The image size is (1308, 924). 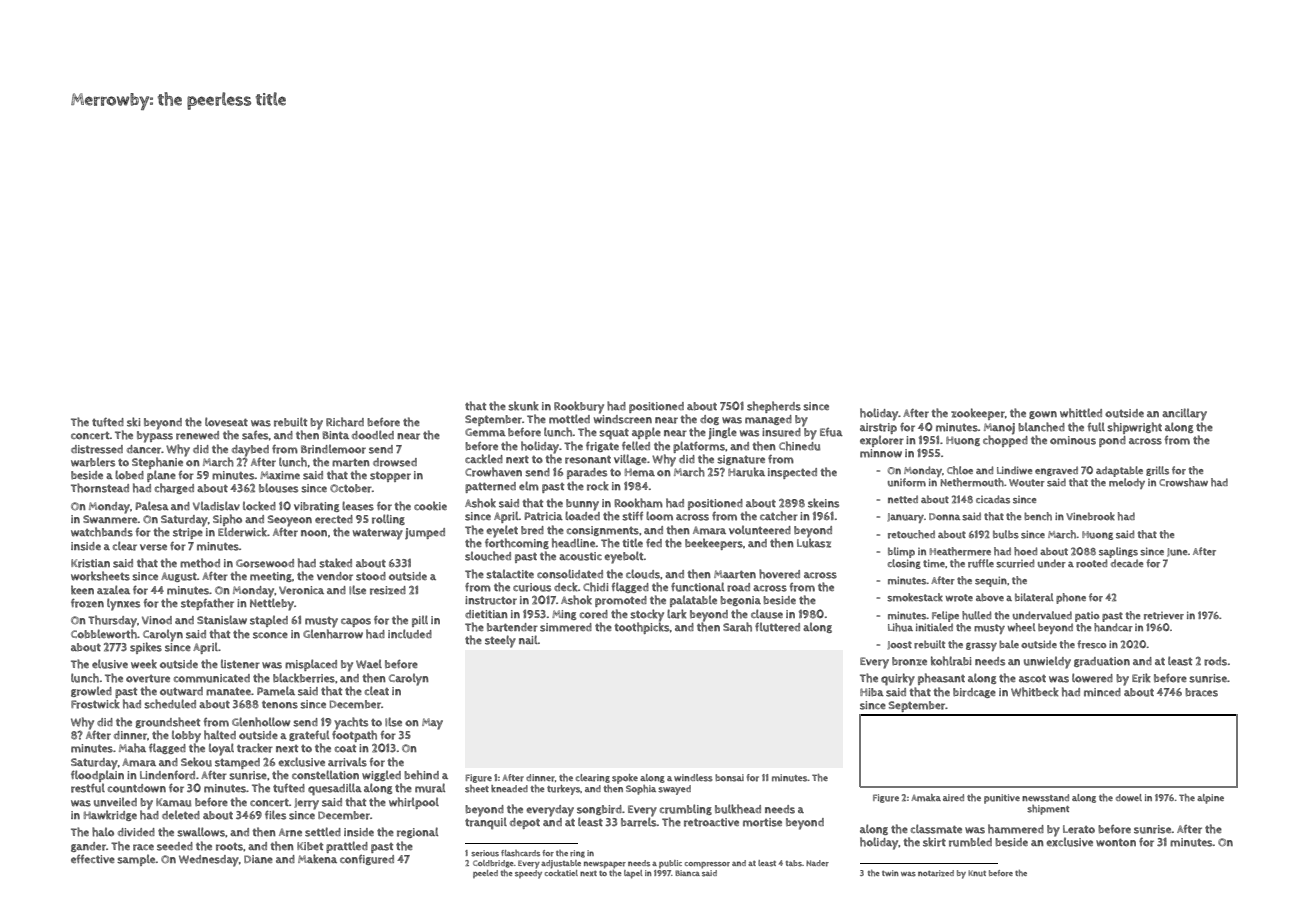 I want to click on retriever, so click(x=1164, y=616).
